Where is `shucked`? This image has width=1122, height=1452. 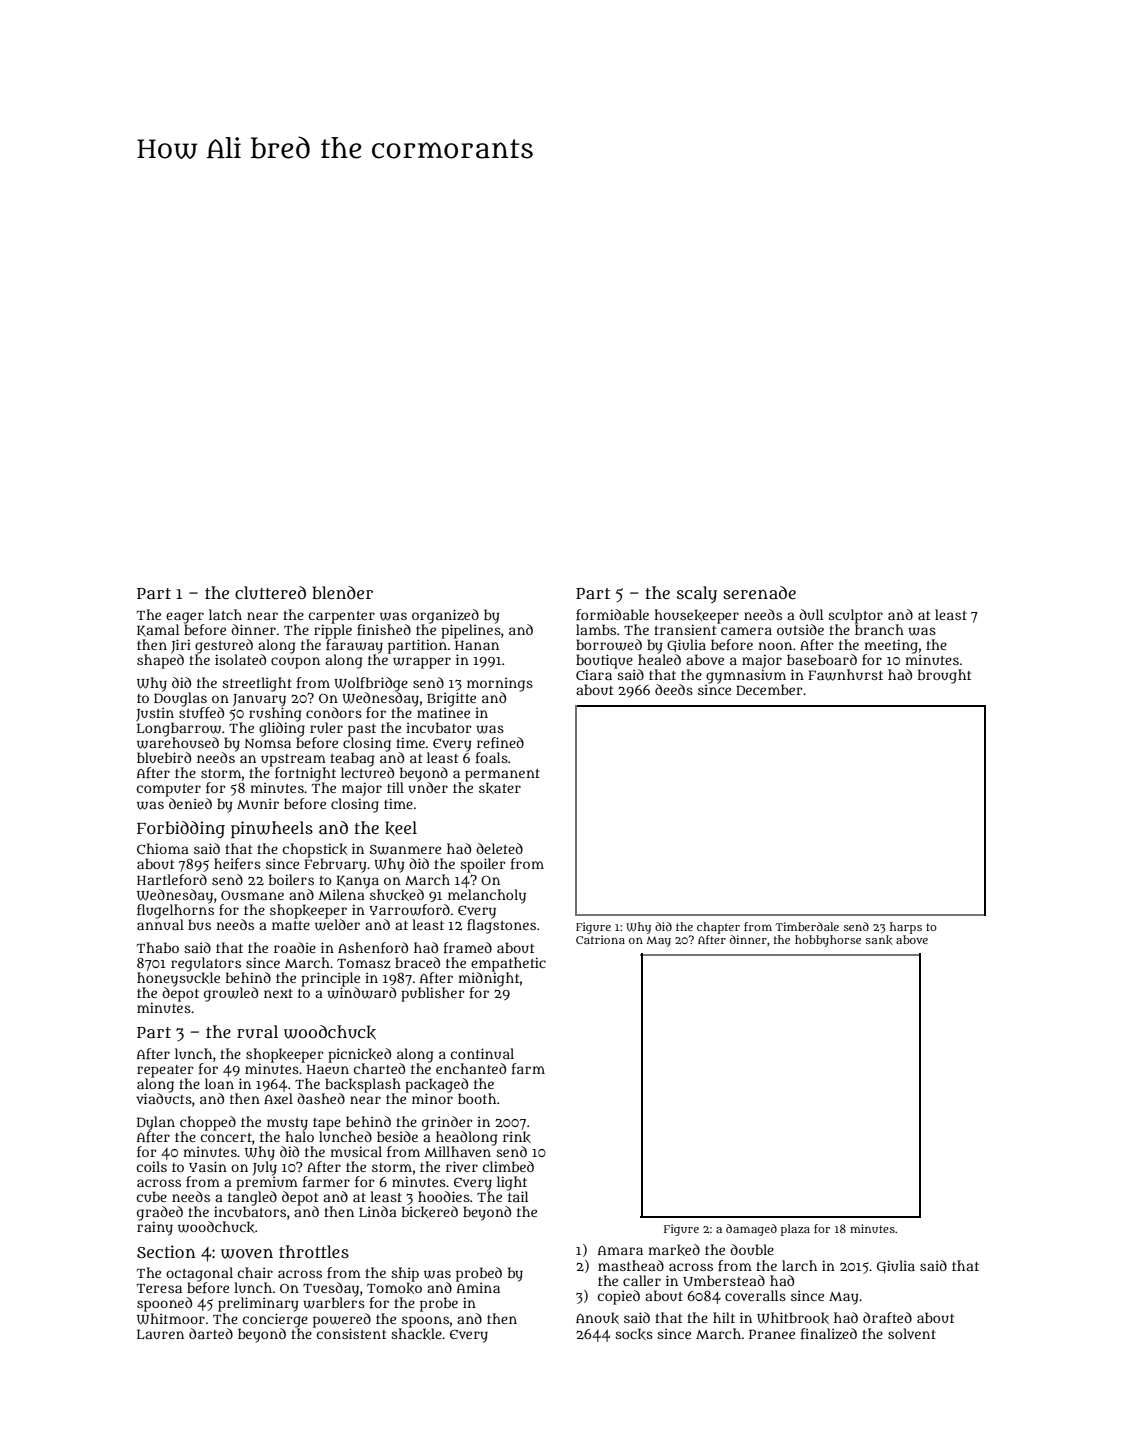 shucked is located at coordinates (397, 895).
